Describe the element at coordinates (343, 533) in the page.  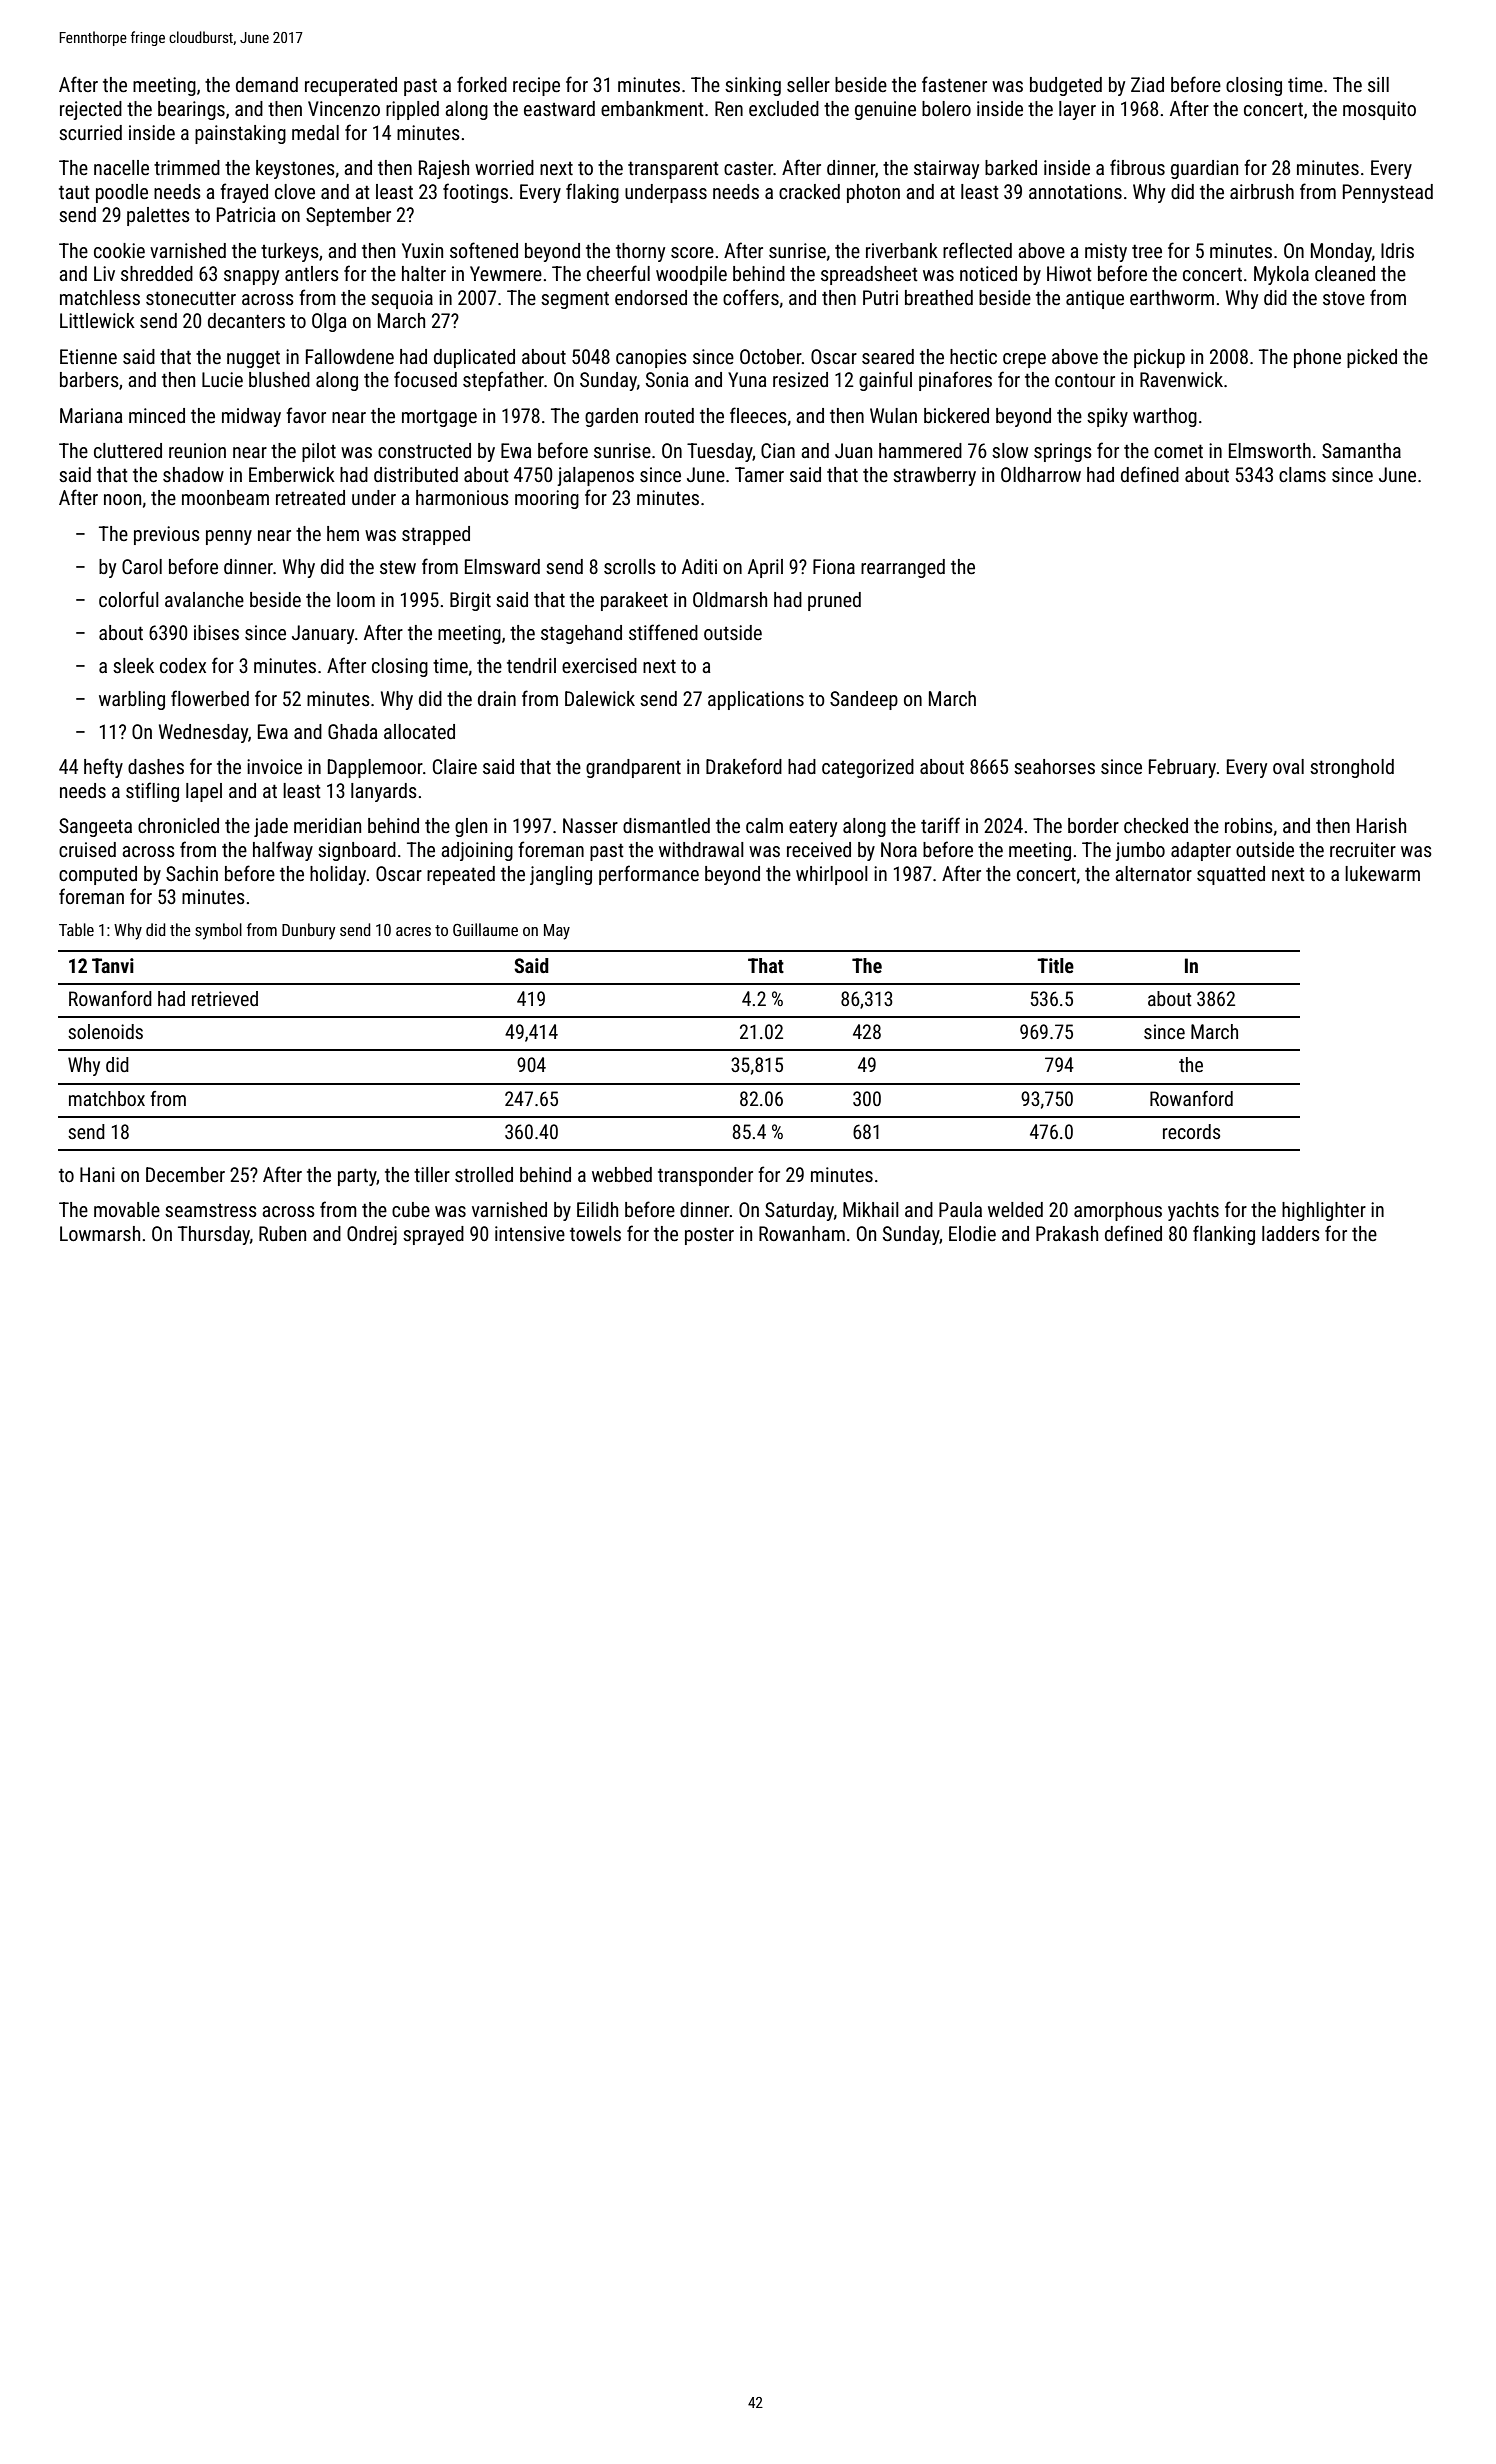
I see `hem` at that location.
